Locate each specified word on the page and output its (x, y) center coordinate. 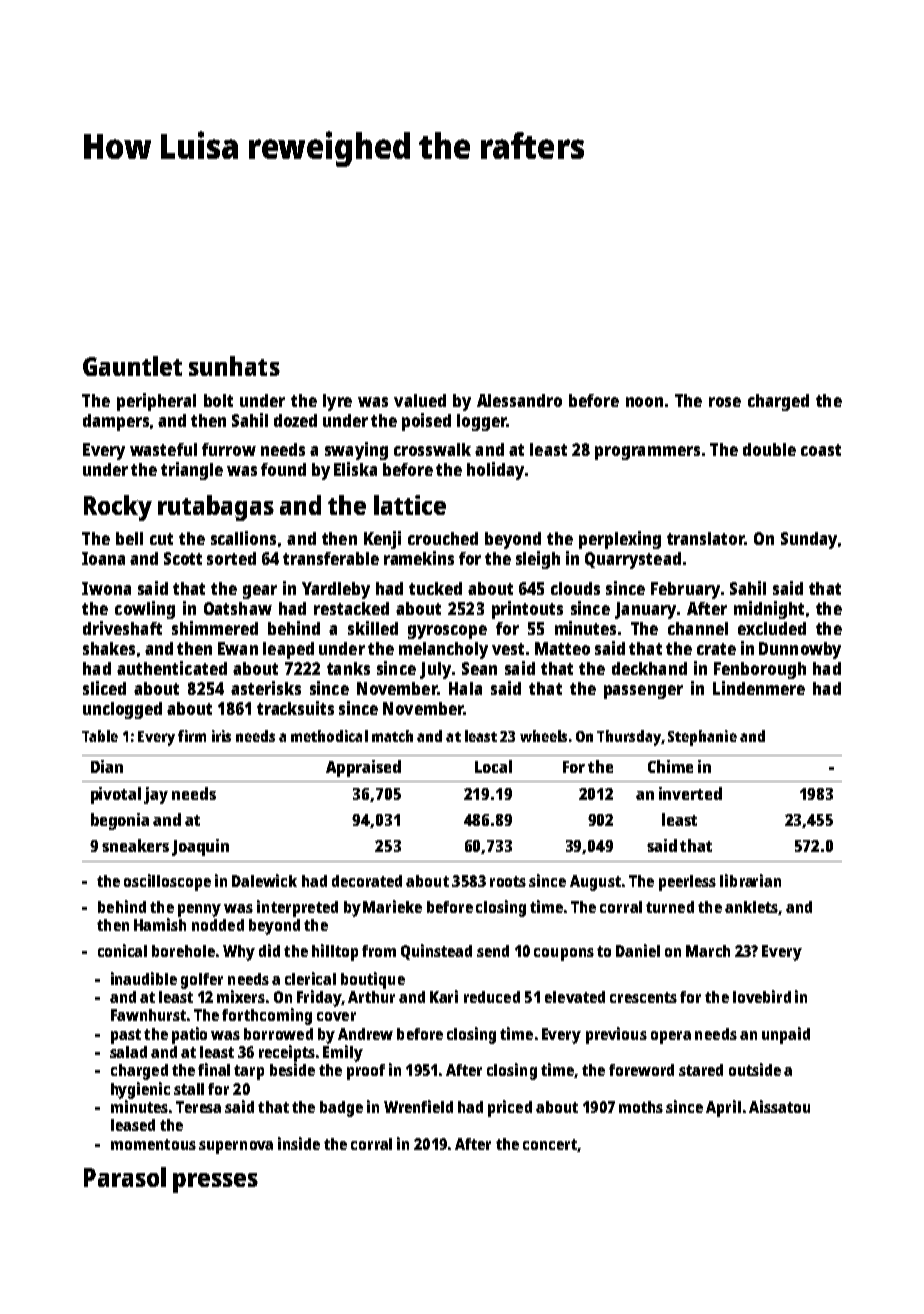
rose (725, 402)
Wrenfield (418, 1106)
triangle (192, 471)
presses (215, 1183)
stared (701, 1070)
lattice (410, 505)
